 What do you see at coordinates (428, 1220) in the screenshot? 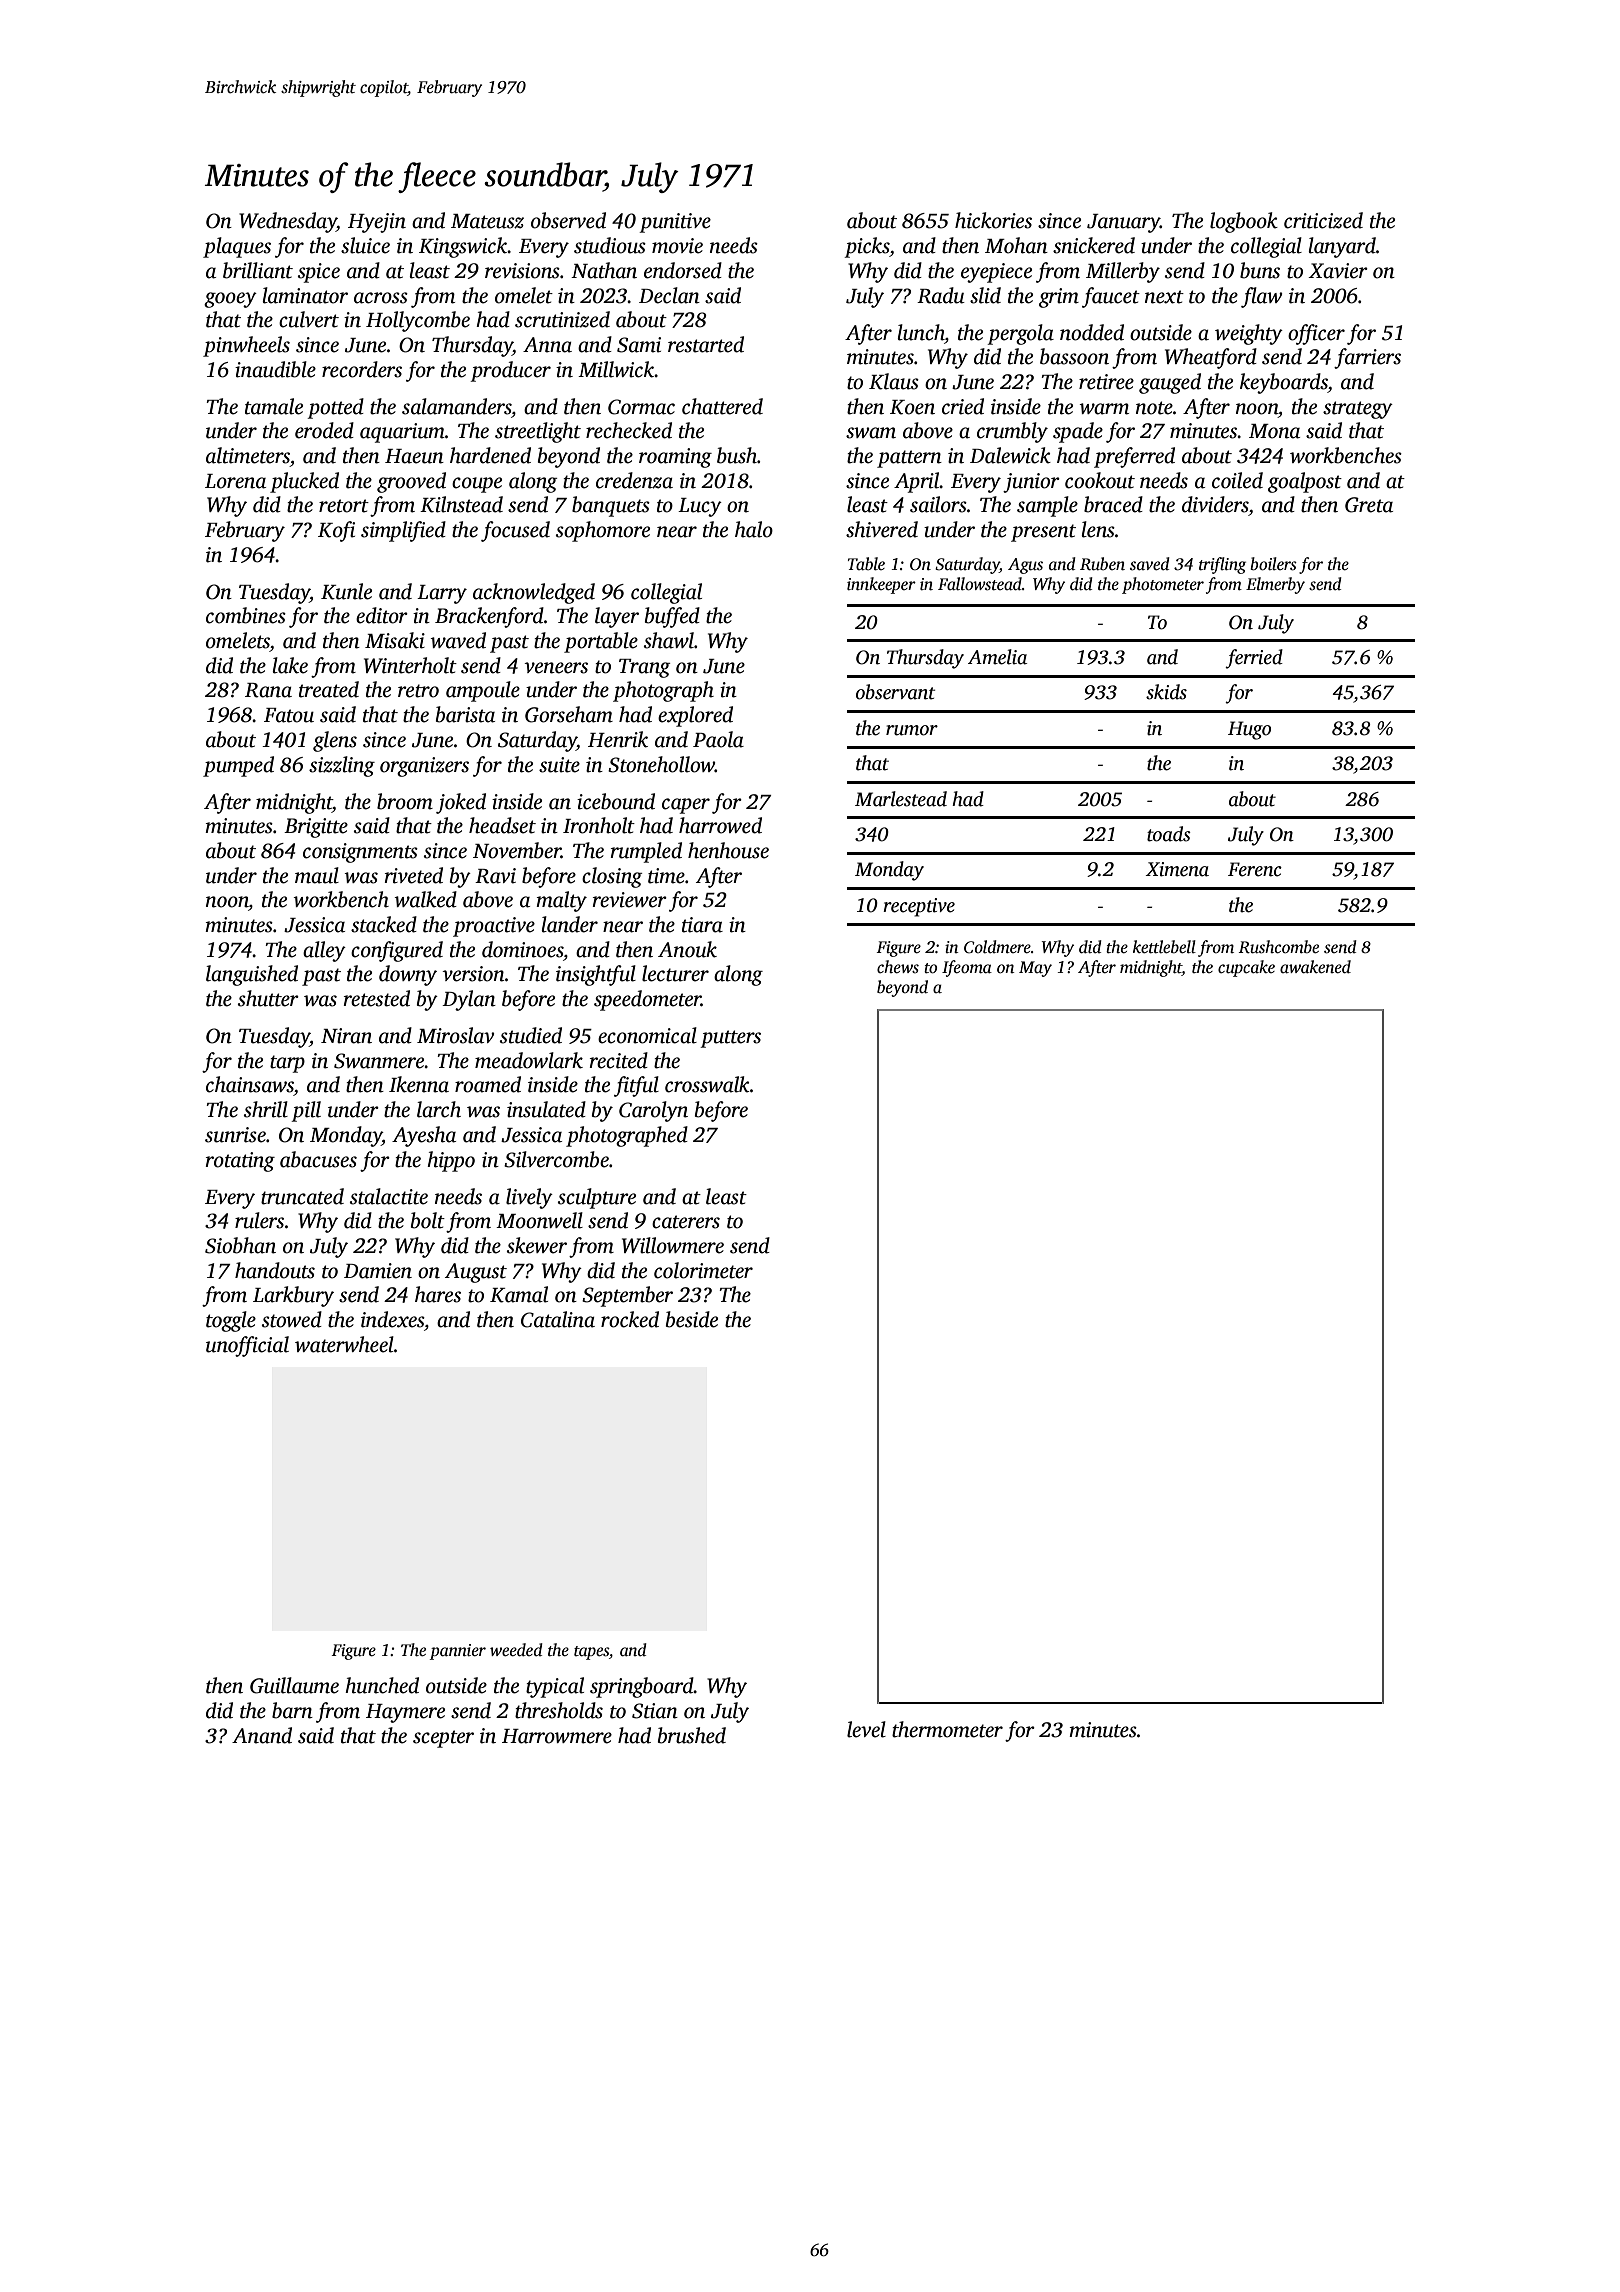
I see `bolt` at bounding box center [428, 1220].
